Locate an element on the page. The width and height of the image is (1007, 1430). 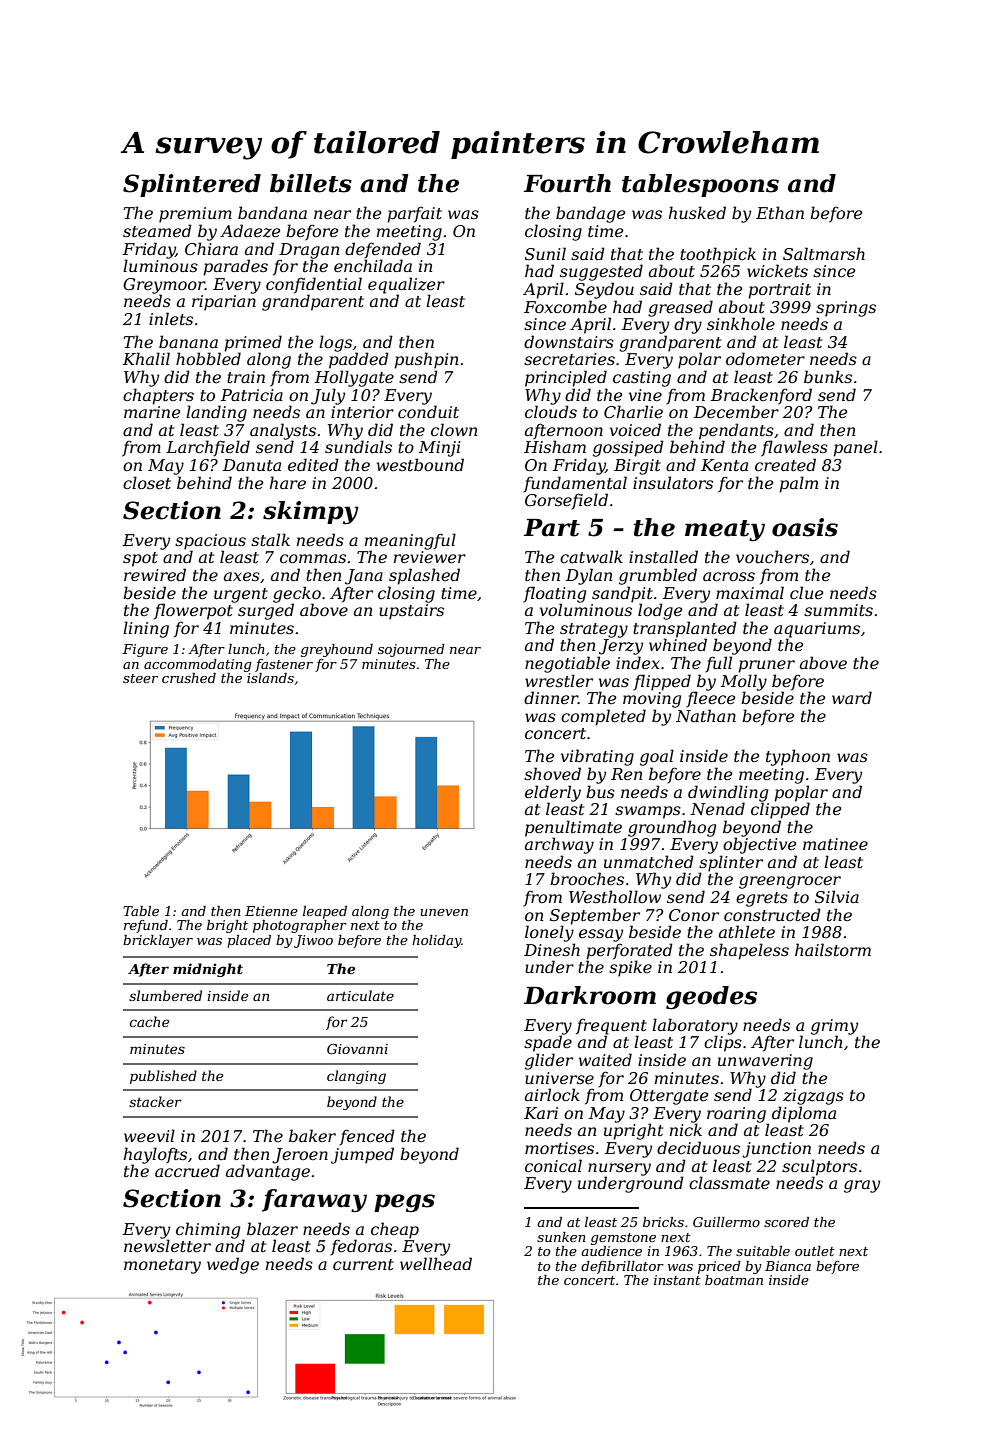
Fourth is located at coordinates (567, 183).
